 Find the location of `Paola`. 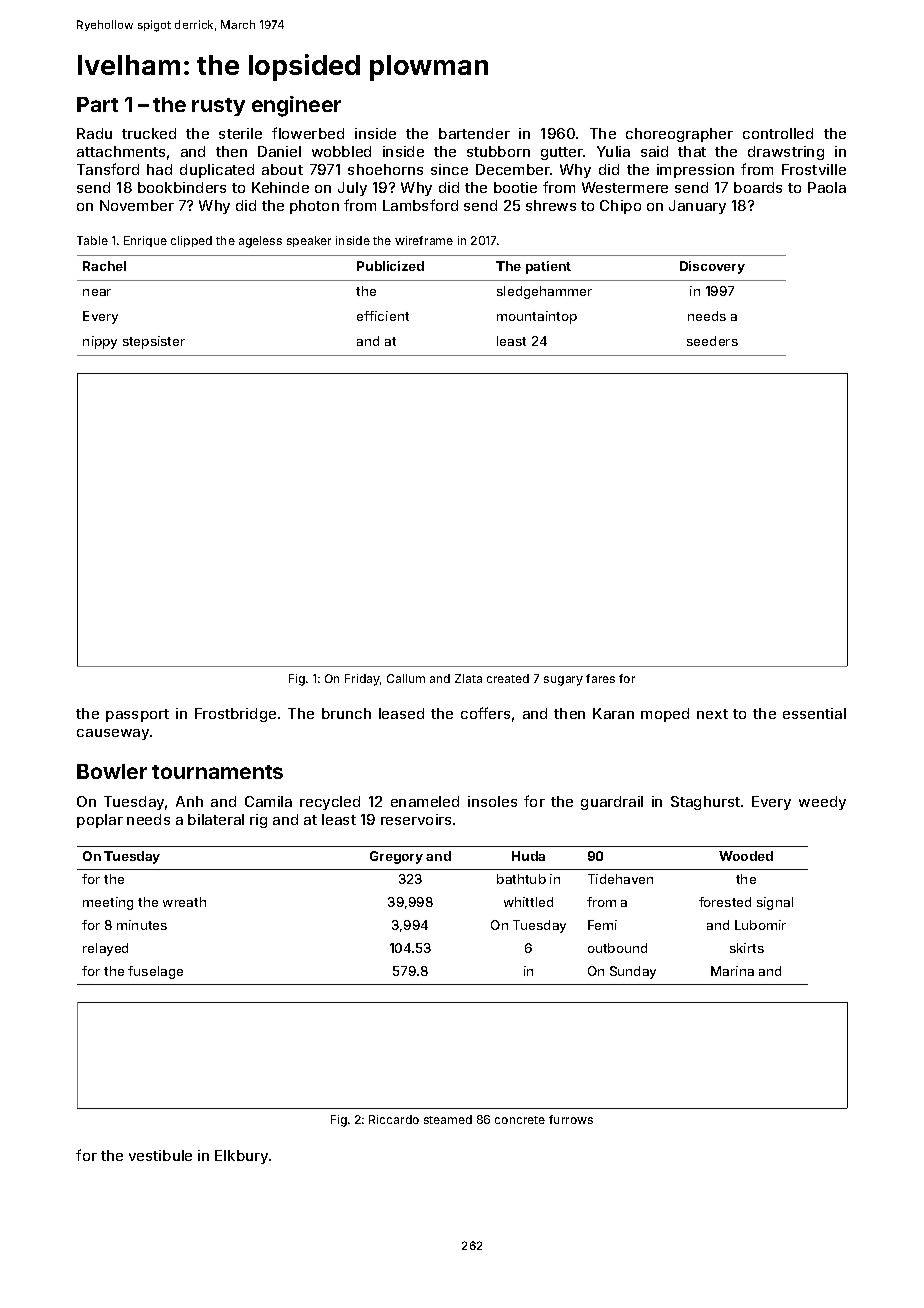

Paola is located at coordinates (827, 187).
